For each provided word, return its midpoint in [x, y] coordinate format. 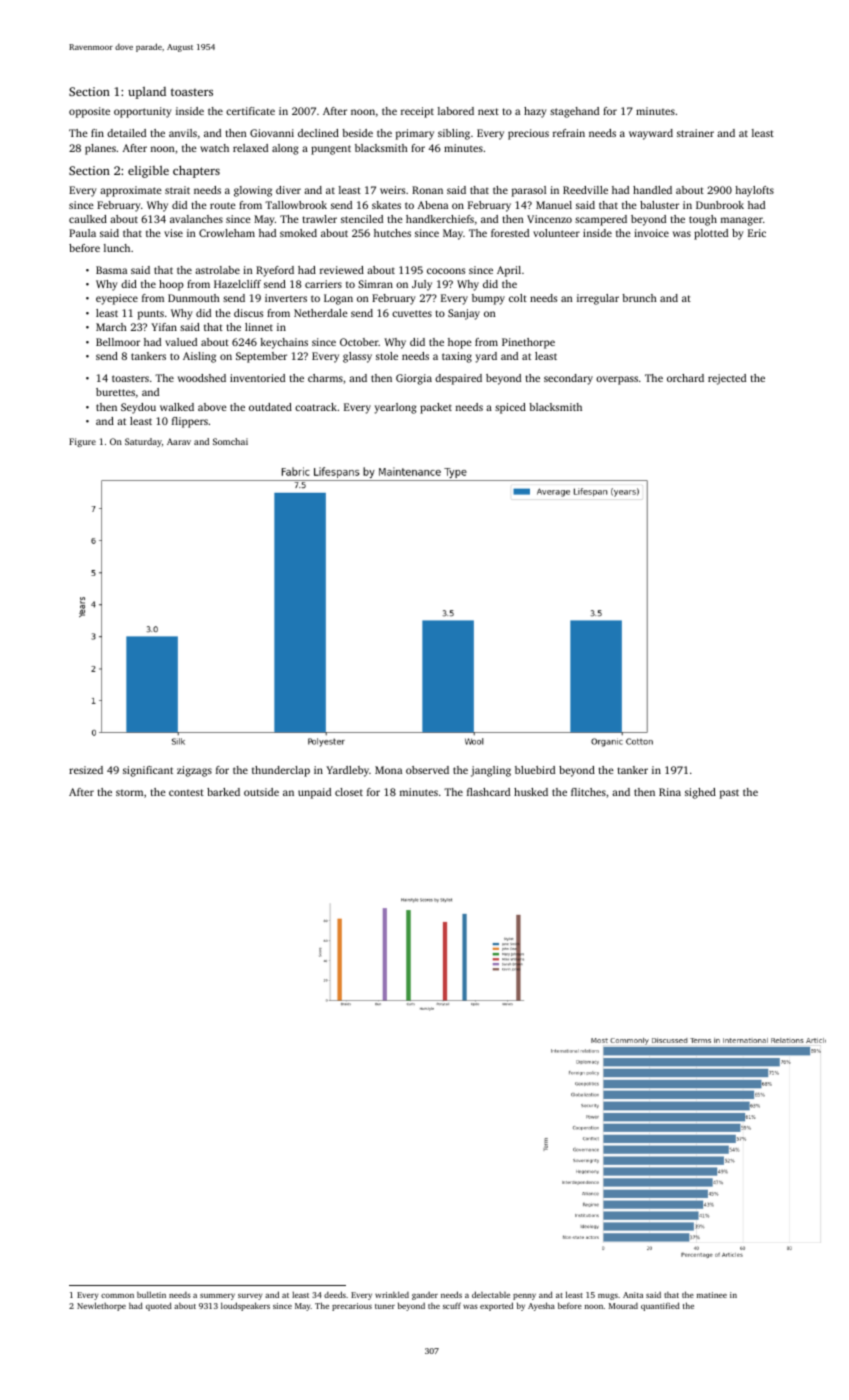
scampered [601, 220]
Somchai [230, 441]
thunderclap [281, 771]
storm [129, 793]
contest [186, 792]
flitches [588, 792]
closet [349, 792]
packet [436, 408]
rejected [727, 379]
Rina [670, 792]
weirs [392, 190]
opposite [89, 112]
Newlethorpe [101, 1306]
